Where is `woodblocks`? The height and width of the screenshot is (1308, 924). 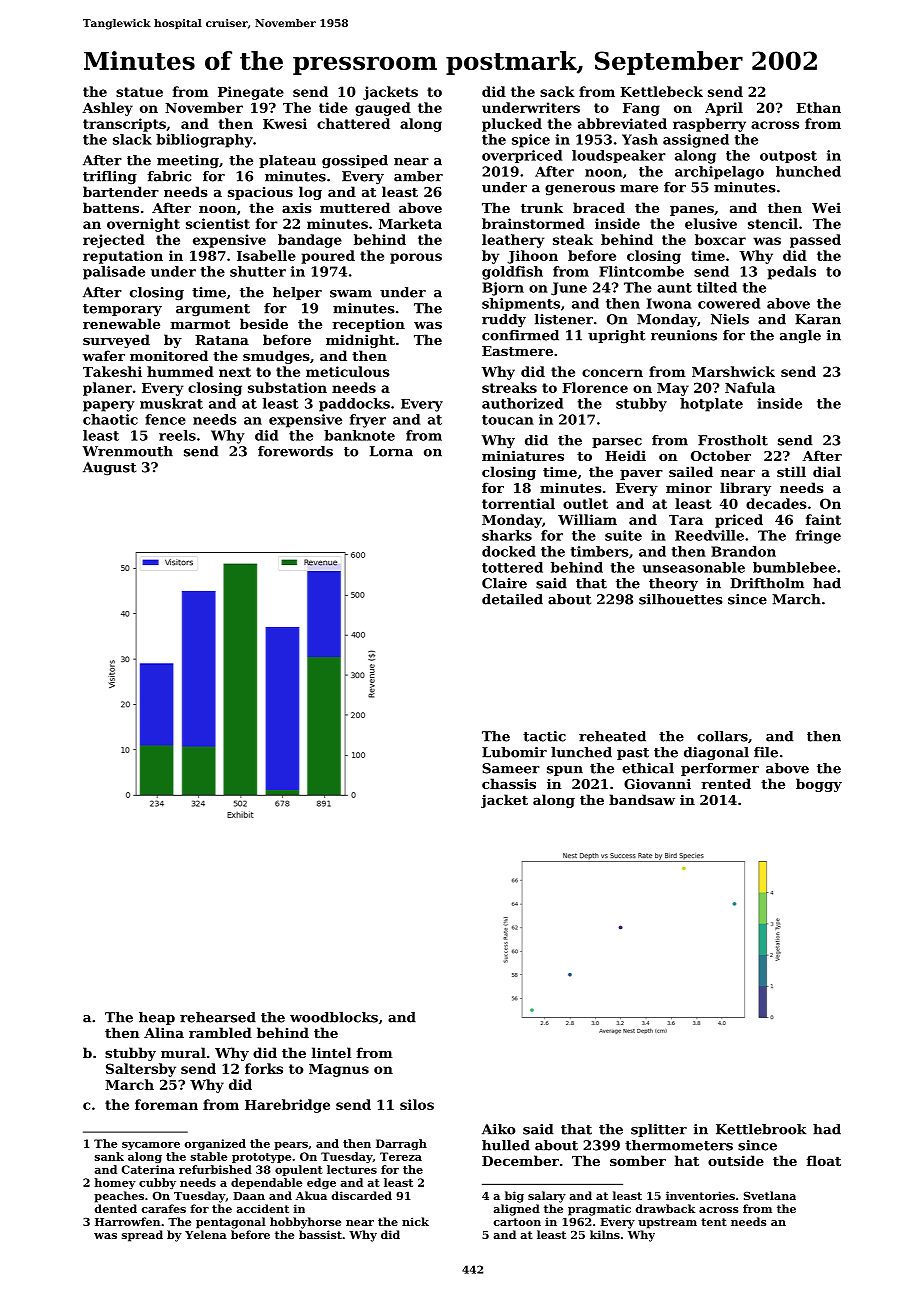 woodblocks is located at coordinates (334, 1017).
